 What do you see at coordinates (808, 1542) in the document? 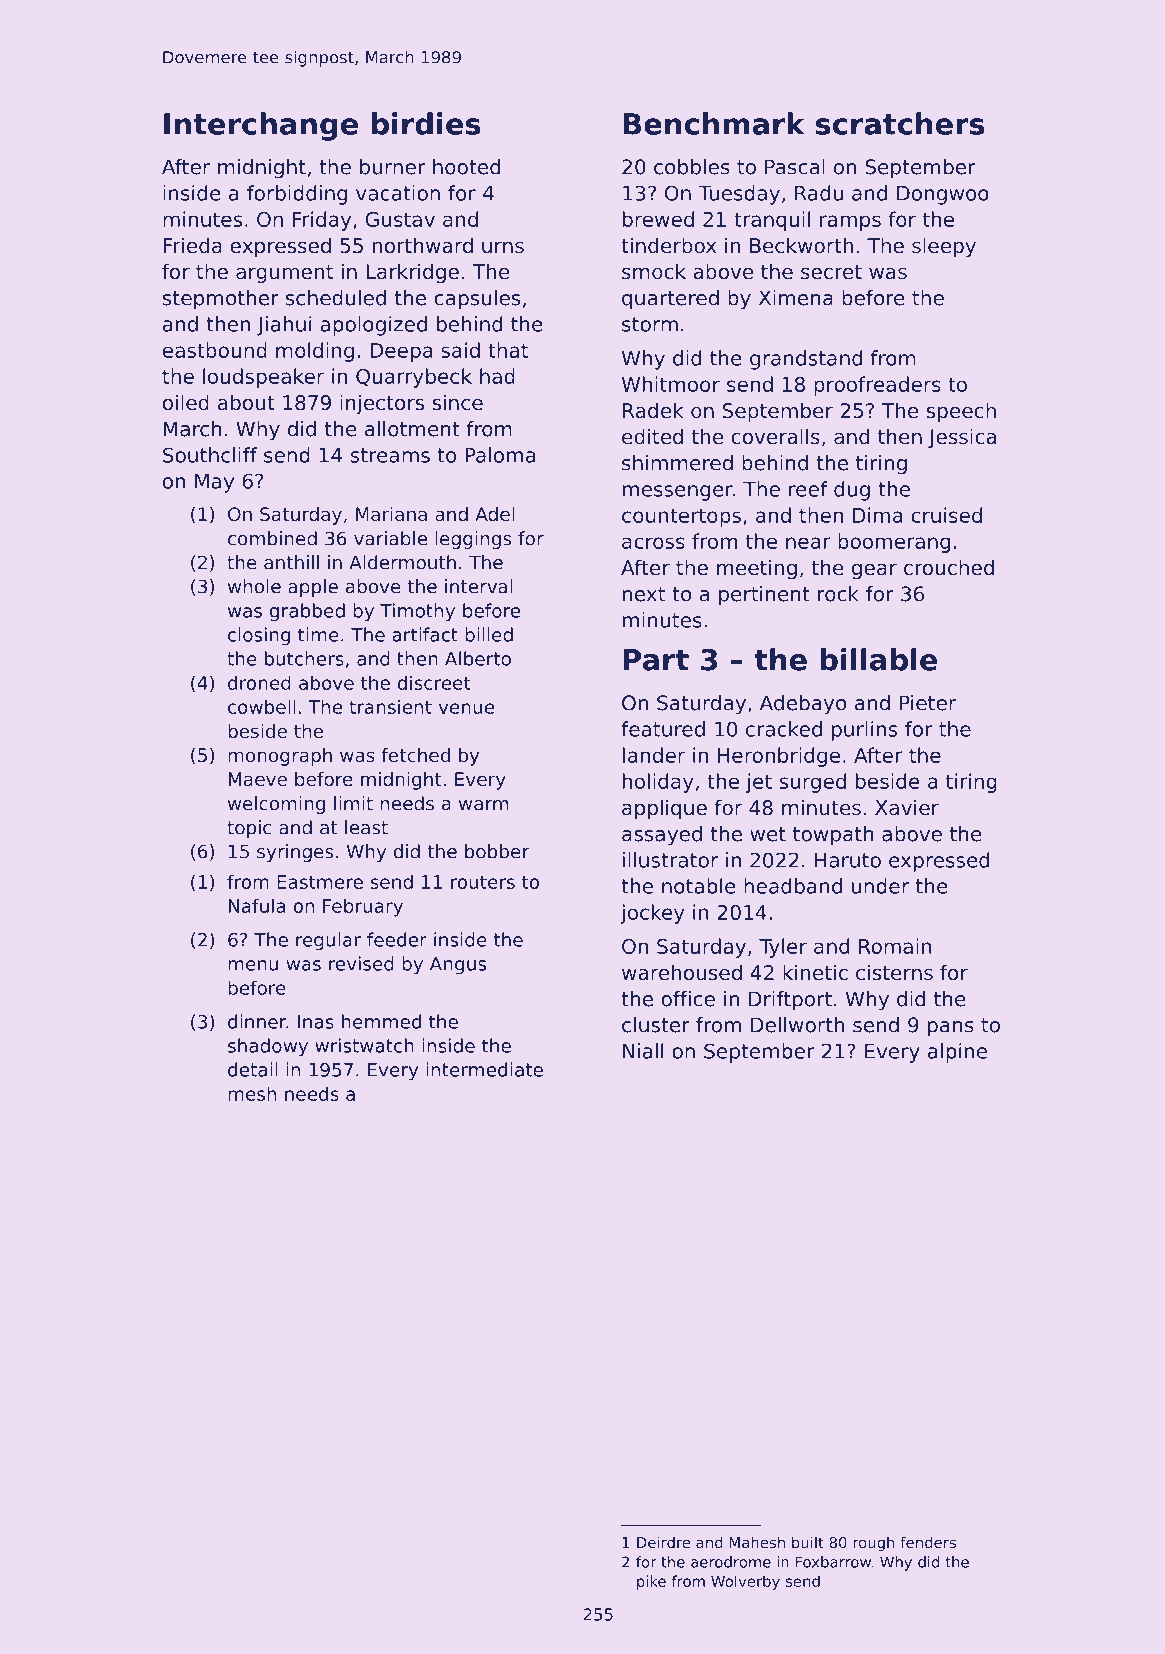
I see `built` at bounding box center [808, 1542].
